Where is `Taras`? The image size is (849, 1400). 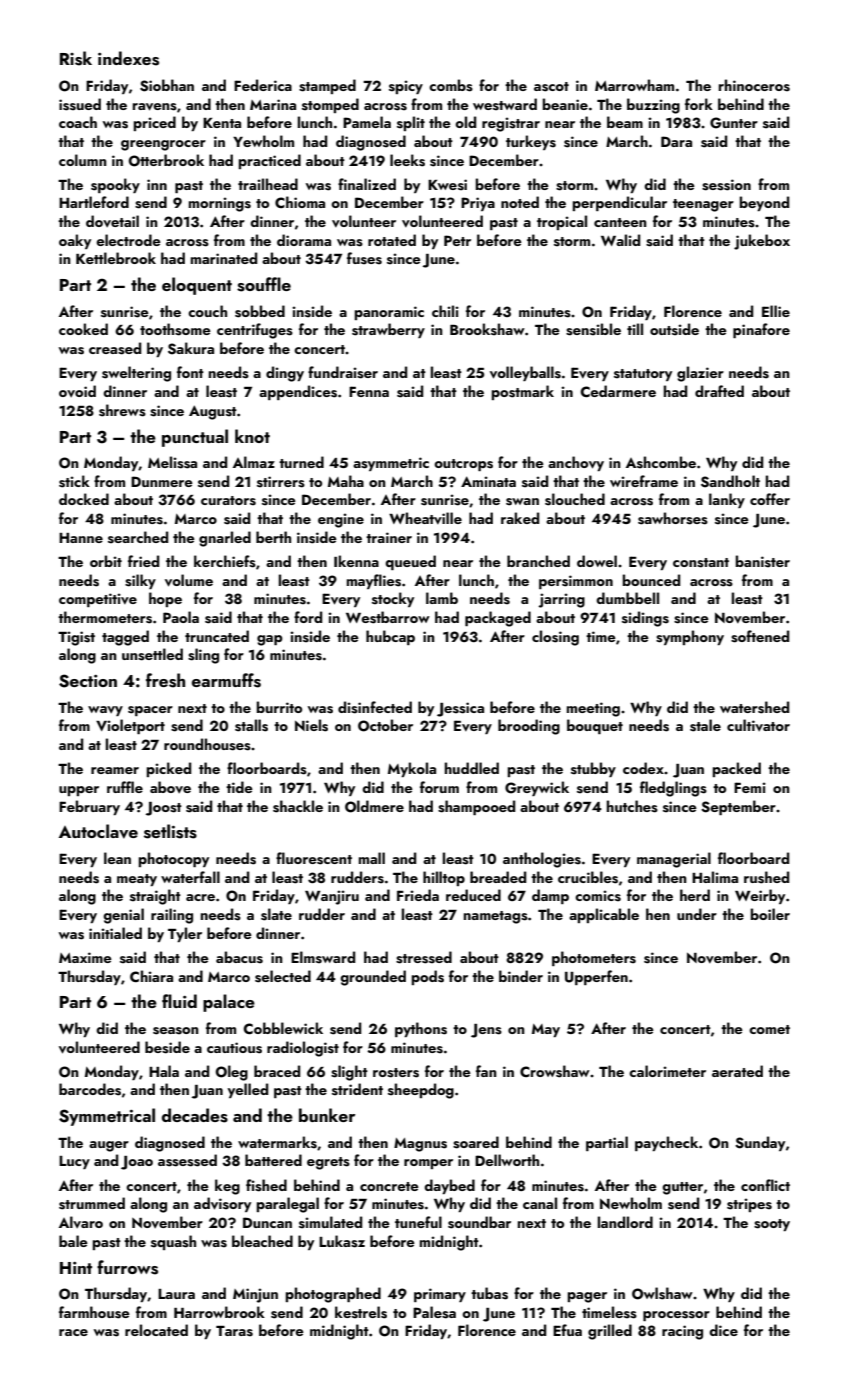
Taras is located at coordinates (234, 1331).
